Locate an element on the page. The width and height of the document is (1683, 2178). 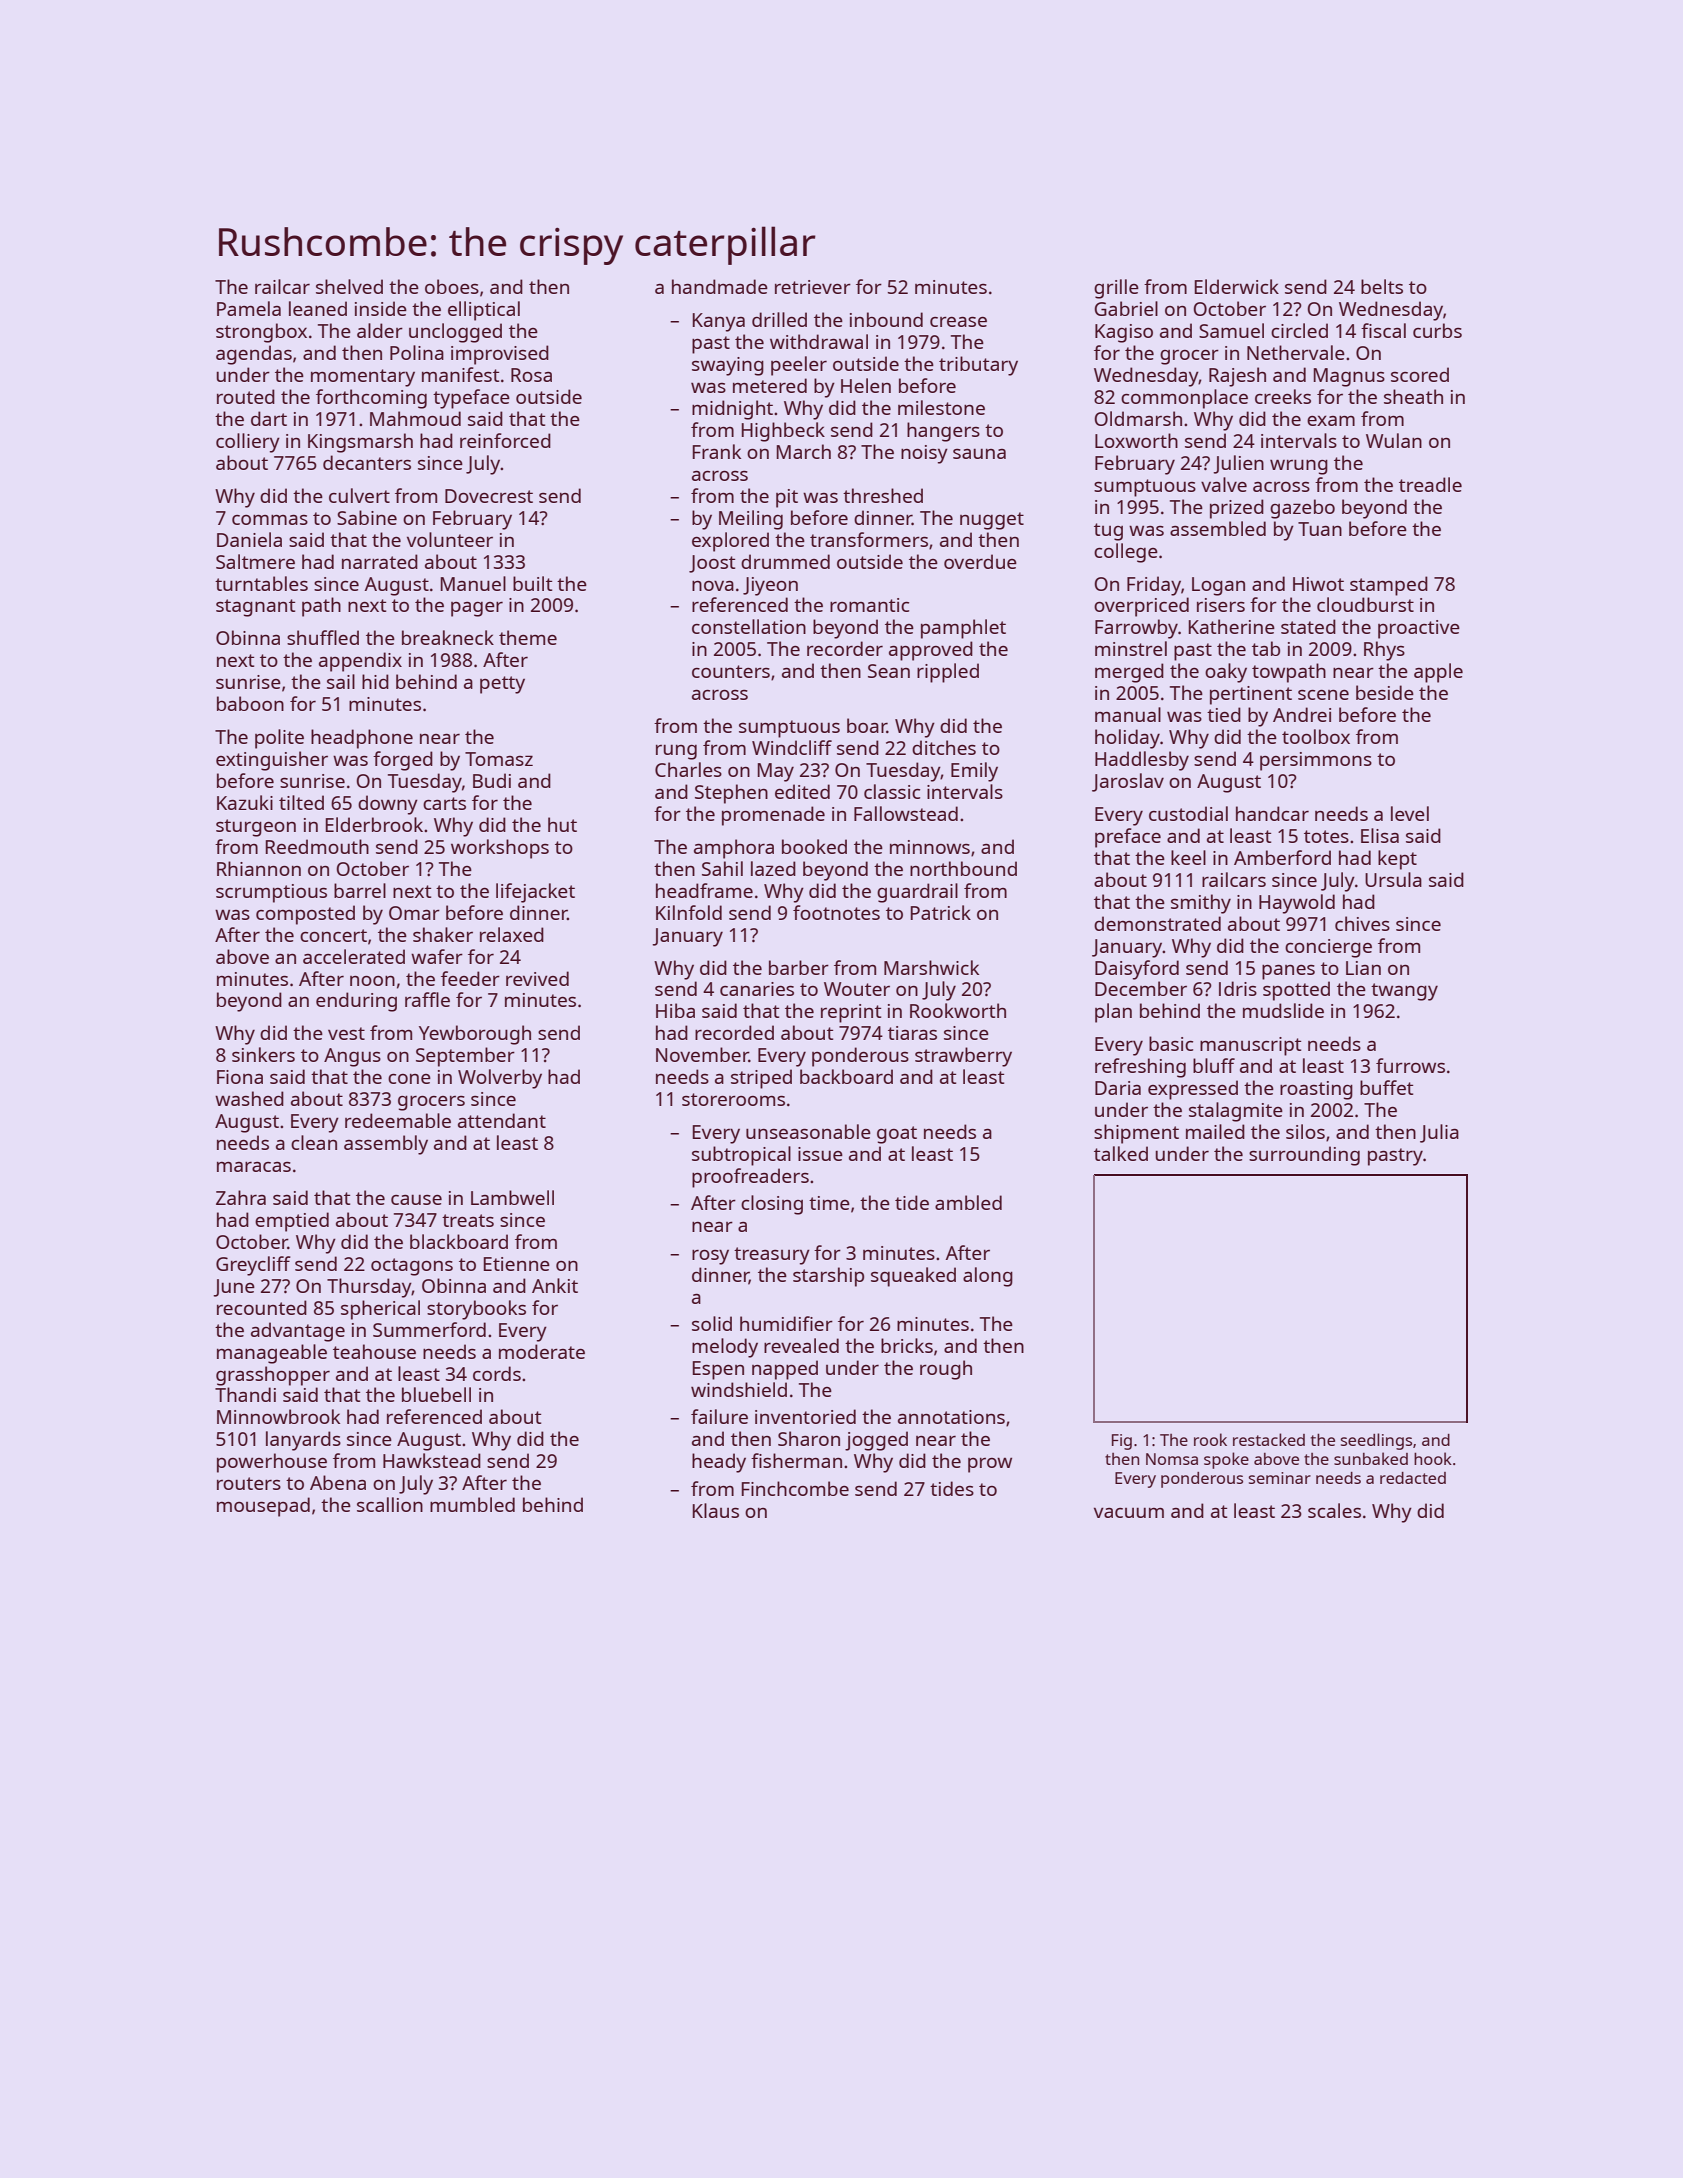
Klaus is located at coordinates (716, 1510).
